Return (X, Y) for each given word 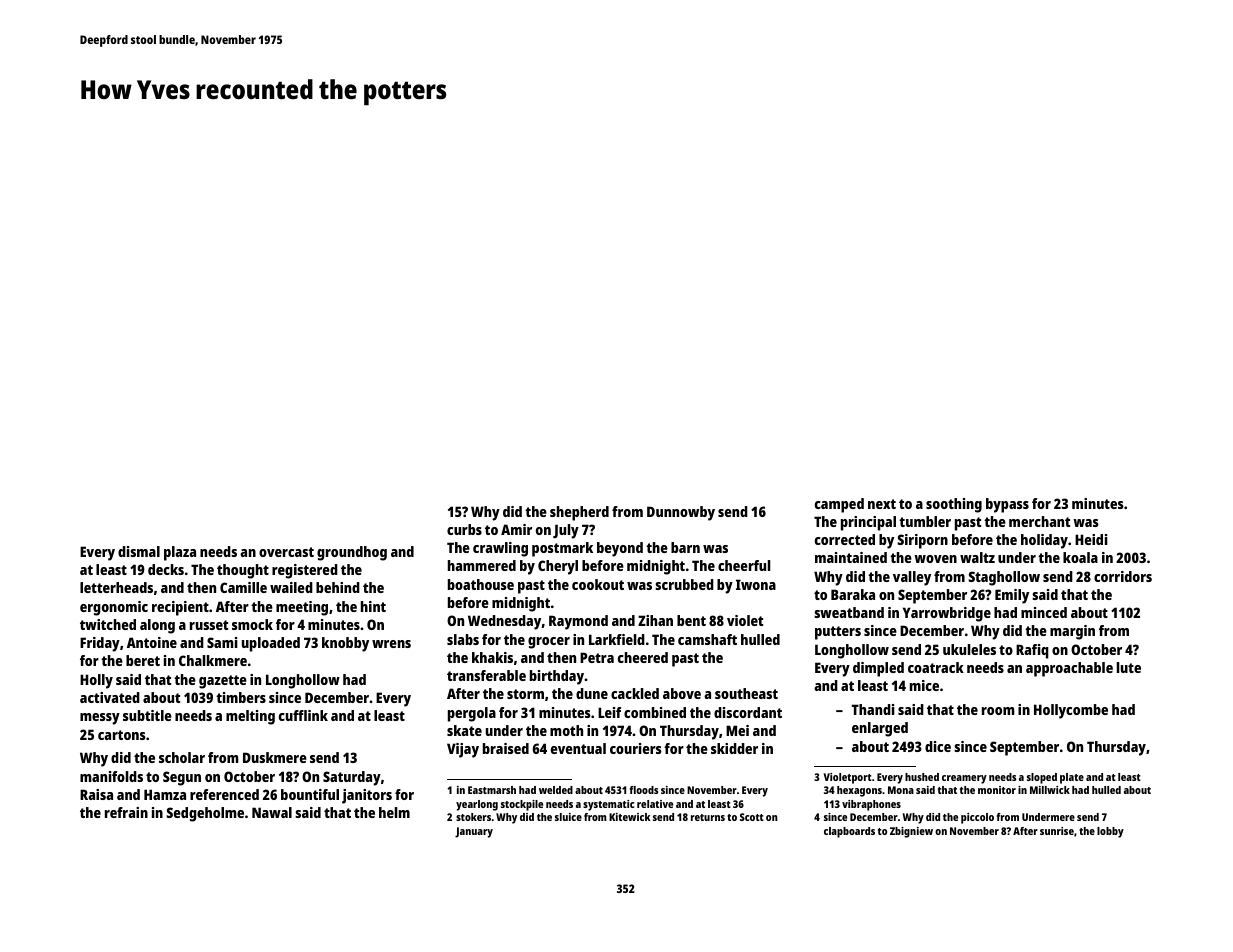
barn (685, 547)
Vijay (463, 750)
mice (924, 685)
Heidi (1091, 539)
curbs (464, 529)
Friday (100, 644)
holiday (1044, 541)
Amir (516, 529)
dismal (139, 551)
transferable (486, 675)
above (682, 693)
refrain (126, 812)
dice (938, 746)
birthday (557, 677)
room (998, 711)
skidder (734, 748)
